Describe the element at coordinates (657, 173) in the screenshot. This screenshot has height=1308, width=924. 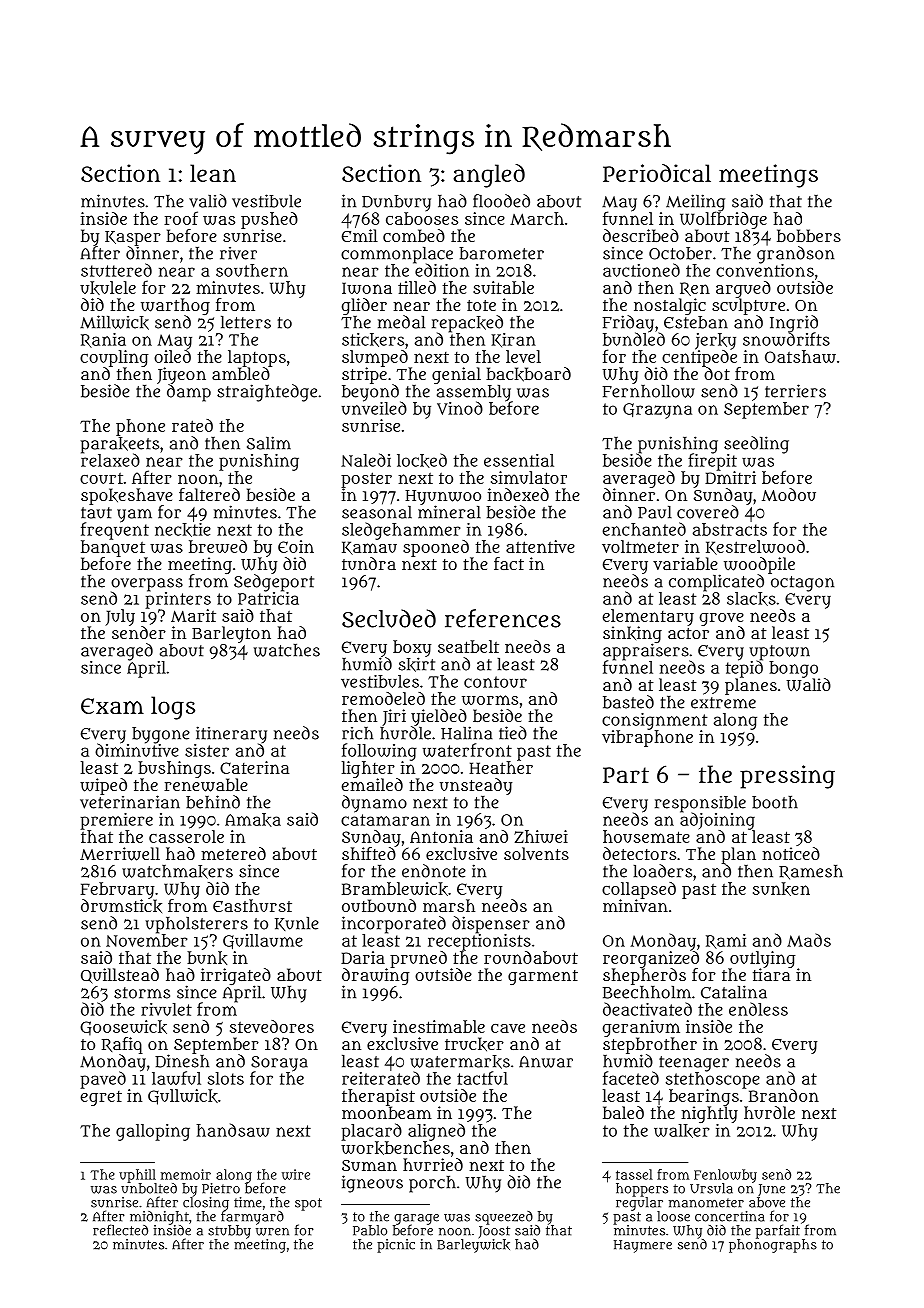
I see `Periodical` at that location.
